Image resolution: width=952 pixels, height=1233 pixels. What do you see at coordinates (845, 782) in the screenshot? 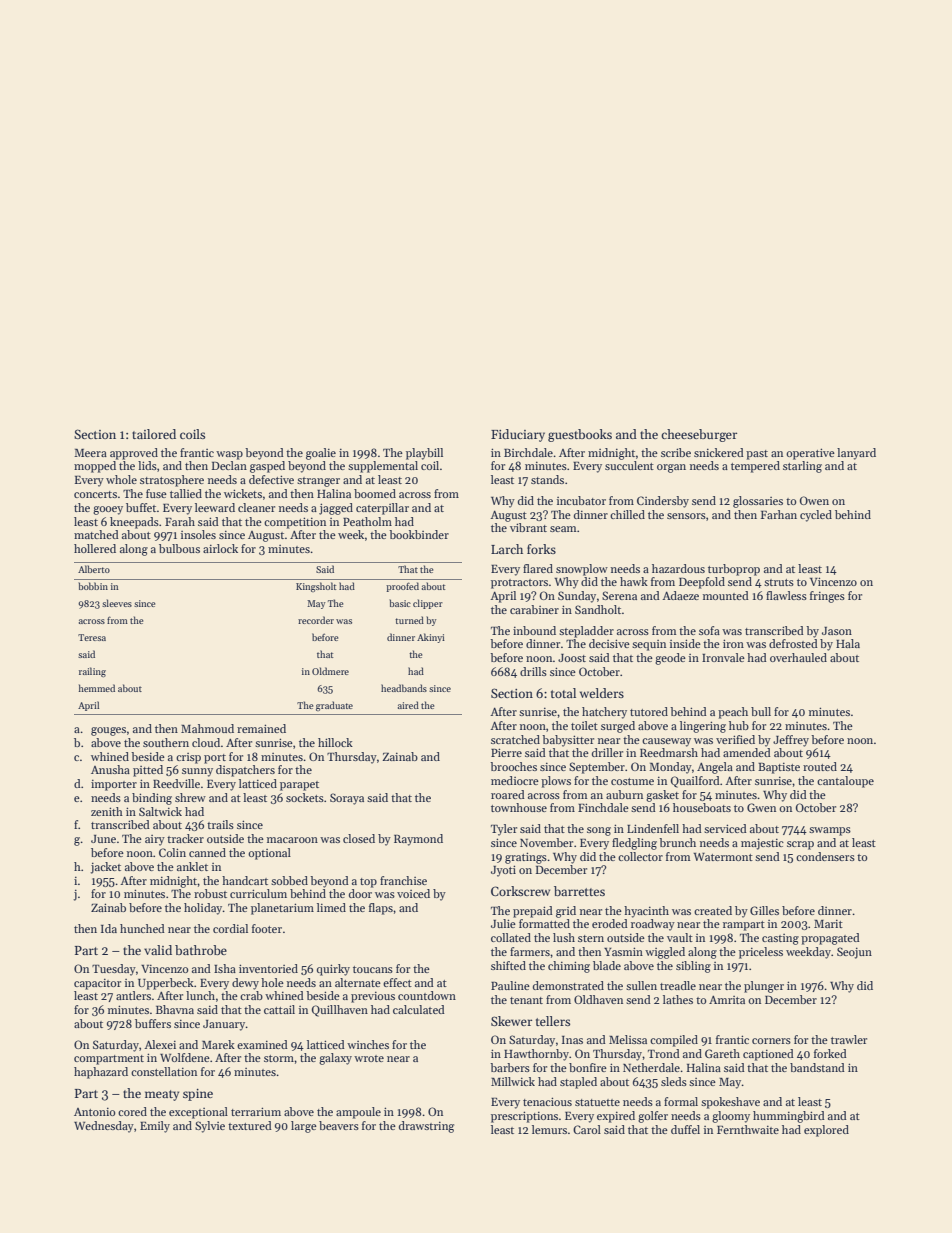
I see `cantaloupe` at bounding box center [845, 782].
